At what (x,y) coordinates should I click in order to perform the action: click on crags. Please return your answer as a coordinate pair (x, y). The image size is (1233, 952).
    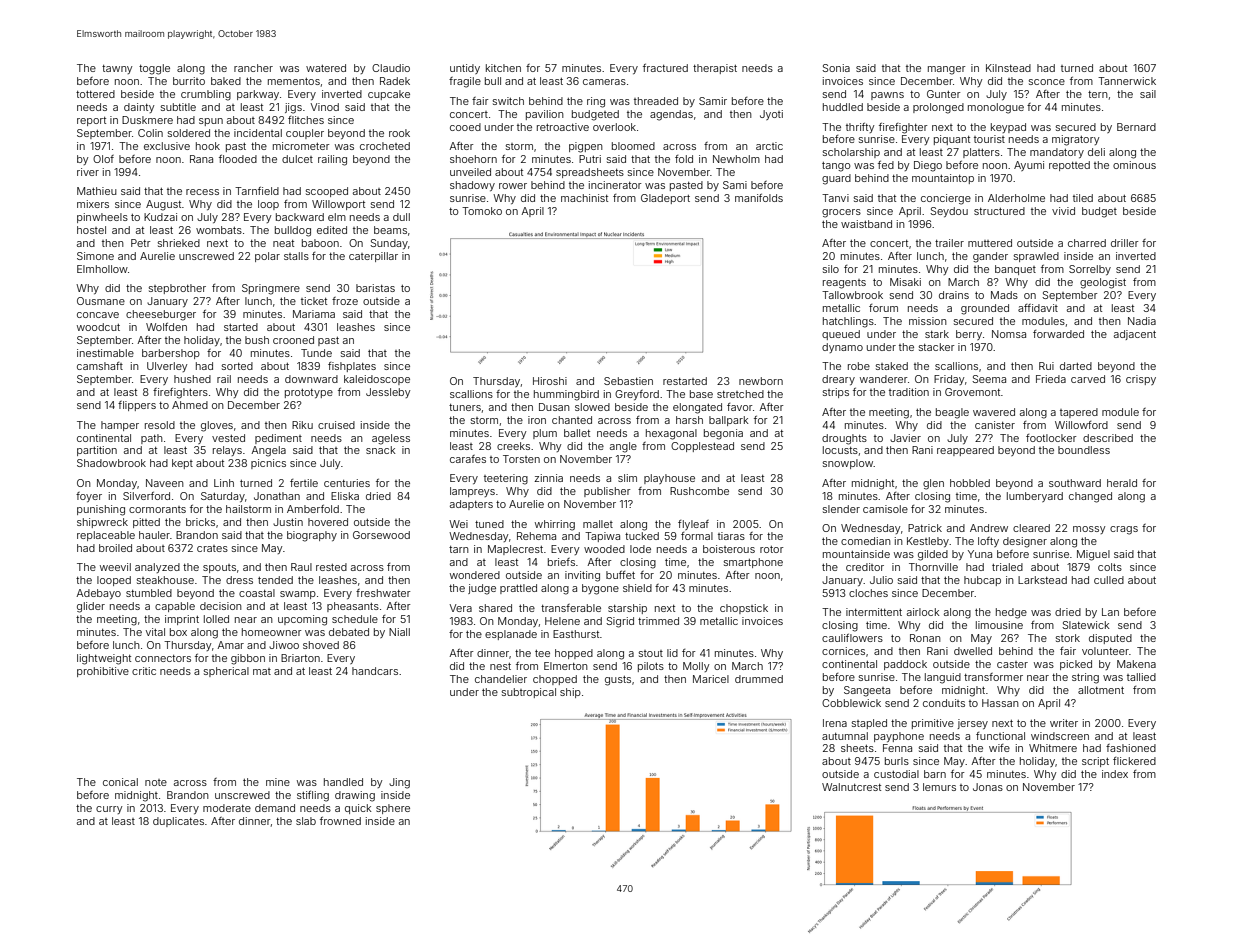
    Looking at the image, I should click on (1124, 530).
